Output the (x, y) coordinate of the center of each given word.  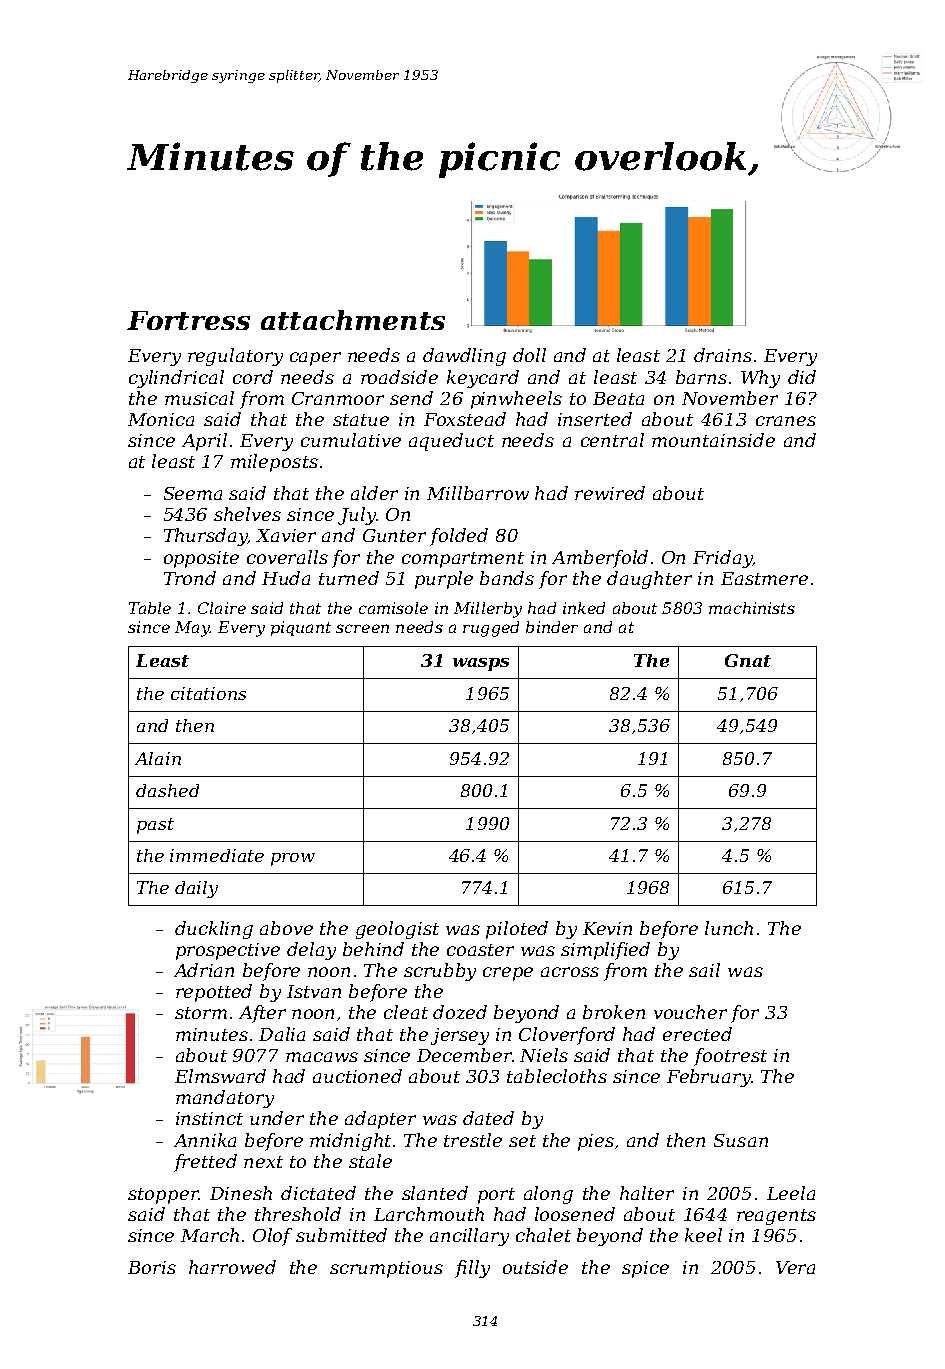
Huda (286, 578)
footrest (730, 1057)
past (155, 826)
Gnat (748, 660)
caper (315, 359)
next (263, 1162)
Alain (158, 758)
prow (293, 859)
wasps (481, 664)
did (802, 377)
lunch (729, 928)
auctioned (357, 1076)
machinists (752, 608)
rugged (491, 629)
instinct (209, 1118)
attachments (353, 320)
